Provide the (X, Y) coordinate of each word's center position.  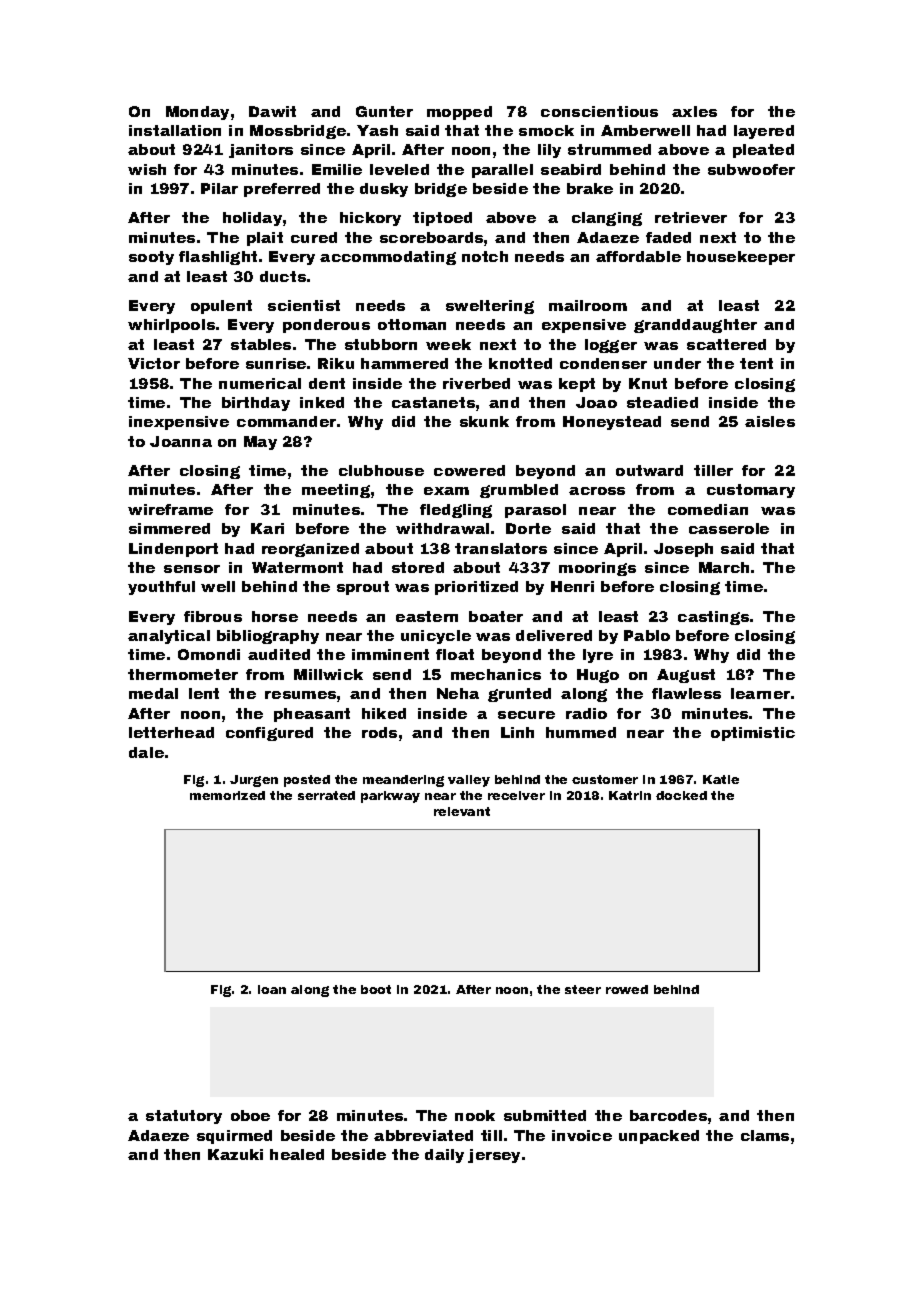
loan (272, 989)
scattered (726, 344)
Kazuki (235, 1154)
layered (764, 132)
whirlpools (171, 326)
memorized (227, 795)
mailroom (588, 305)
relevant (462, 811)
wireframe (170, 509)
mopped (459, 113)
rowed (627, 989)
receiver (516, 795)
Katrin (630, 795)
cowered (469, 470)
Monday (197, 113)
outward (649, 470)
